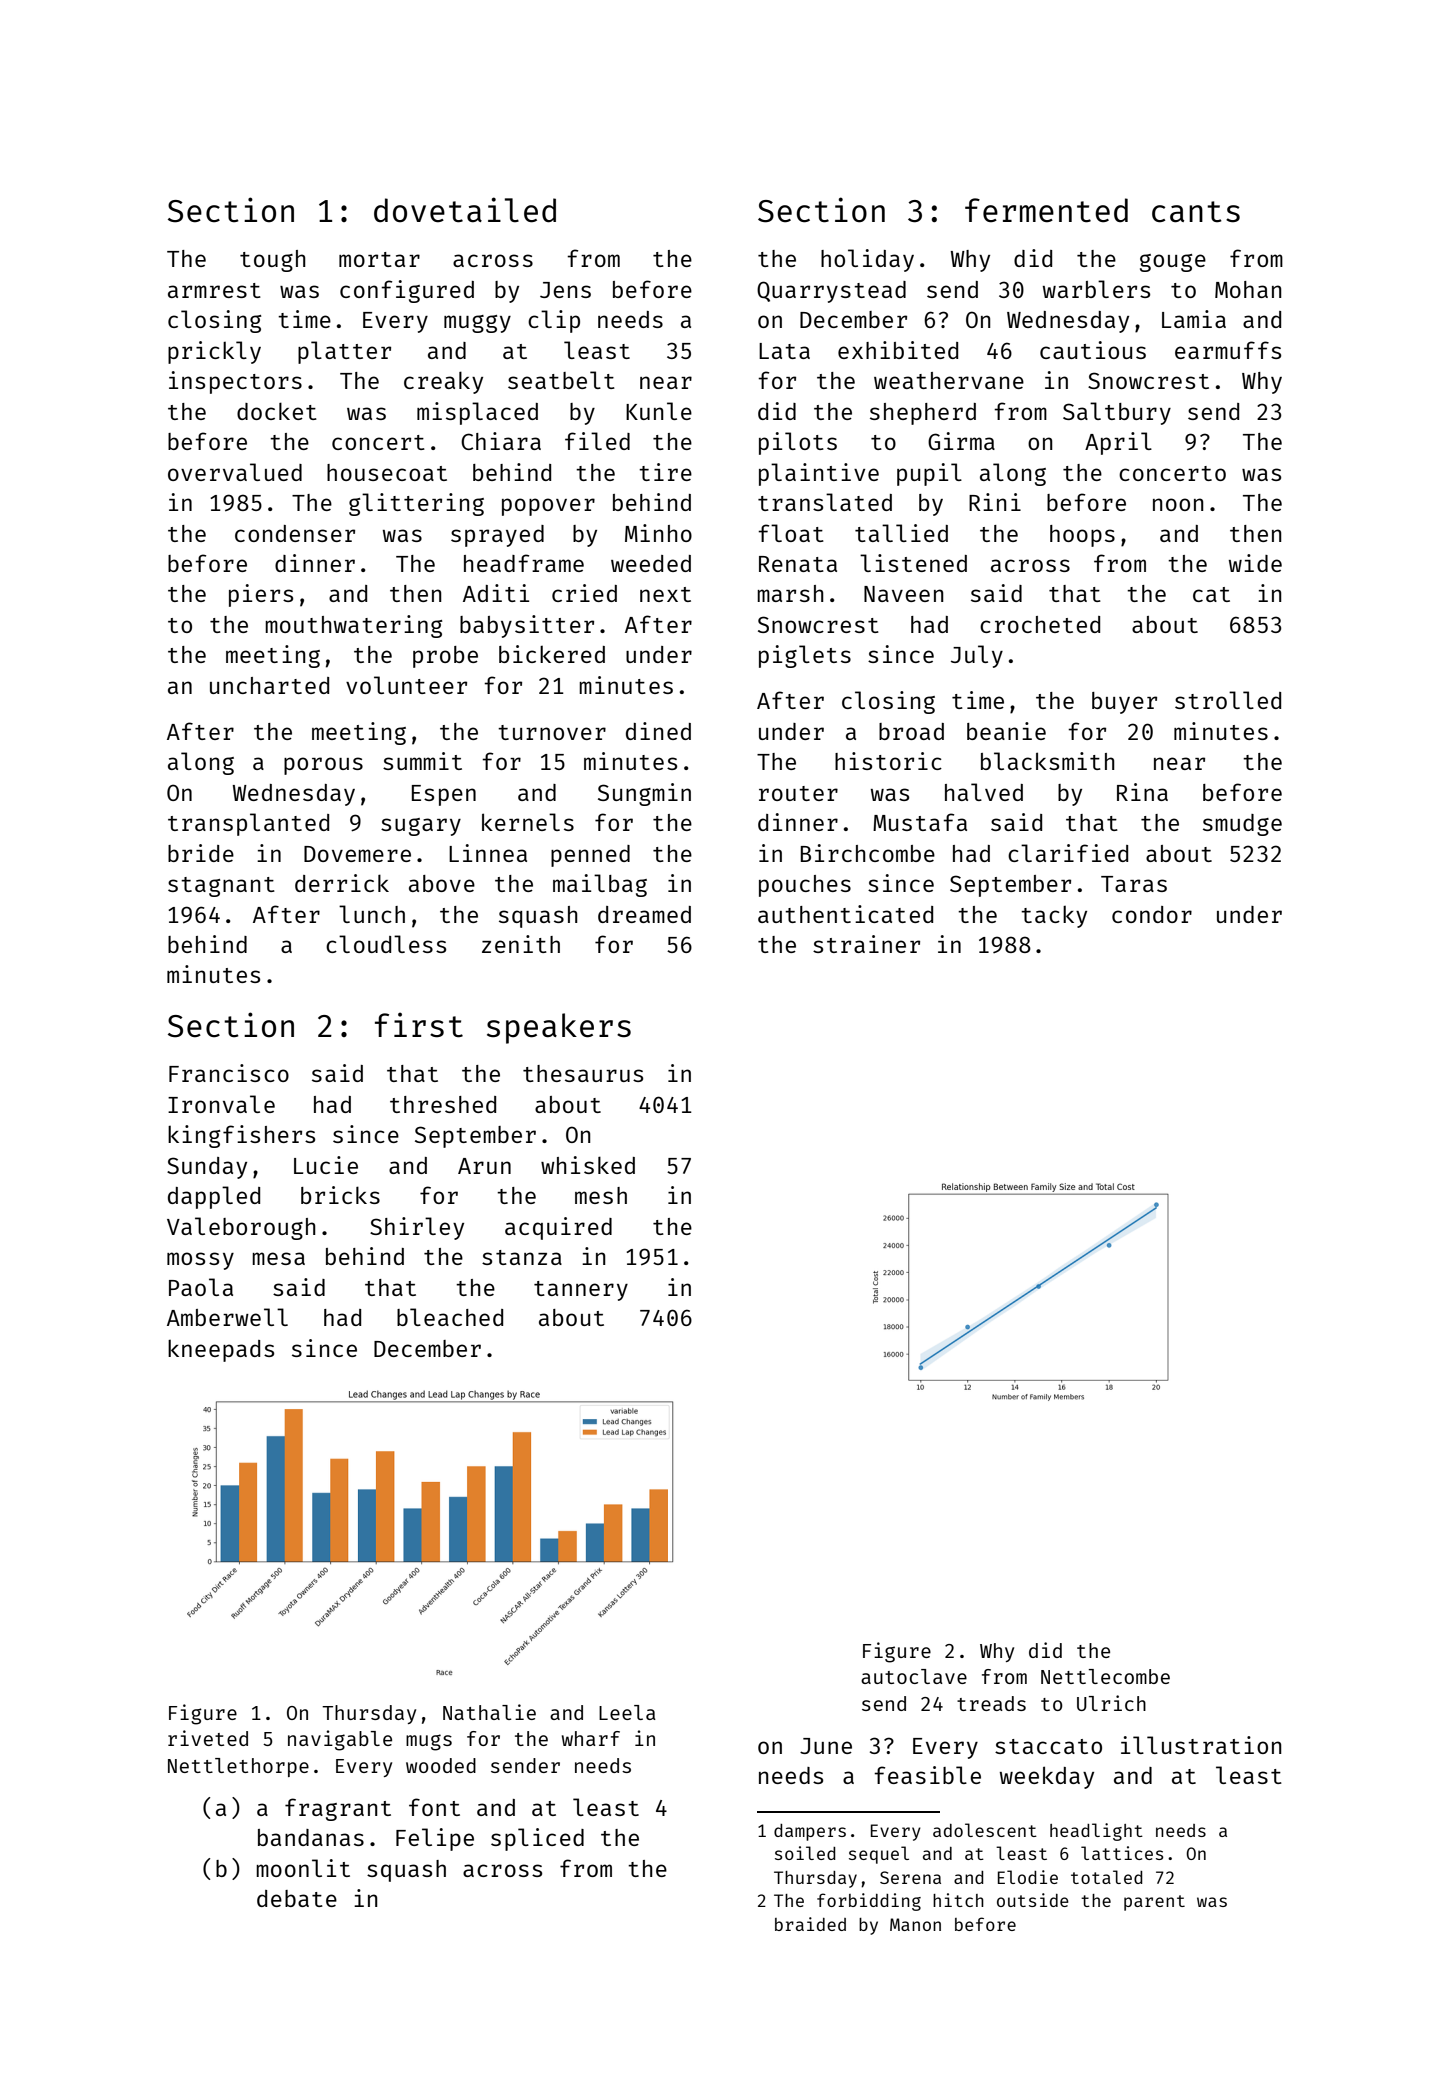 This screenshot has width=1450, height=2100. Describe the element at coordinates (297, 1898) in the screenshot. I see `debate` at that location.
